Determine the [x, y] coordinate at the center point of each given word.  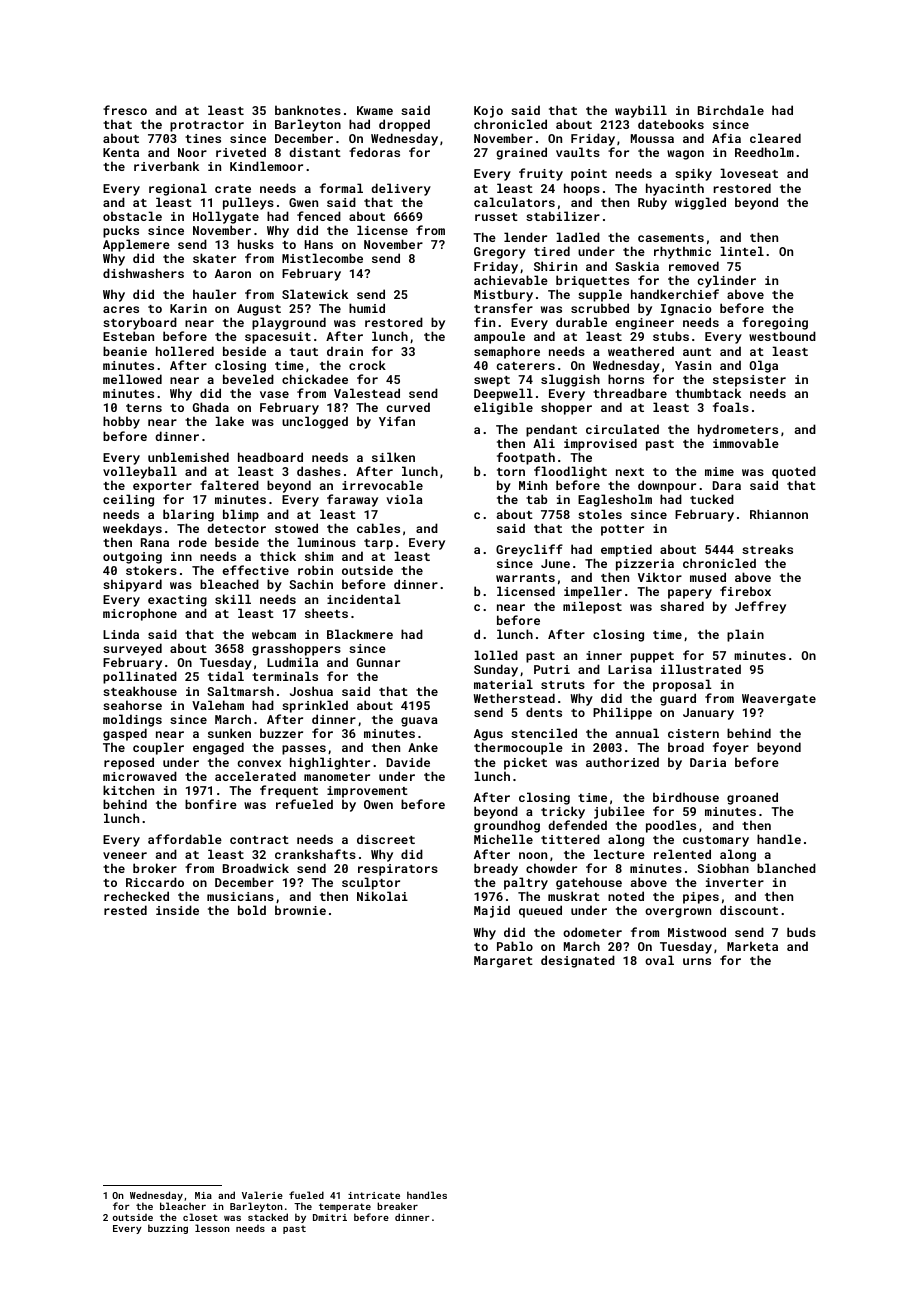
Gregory [500, 253]
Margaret [503, 962]
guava [419, 722]
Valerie [262, 1195]
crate [233, 189]
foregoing [775, 323]
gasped [125, 734]
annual [637, 733]
